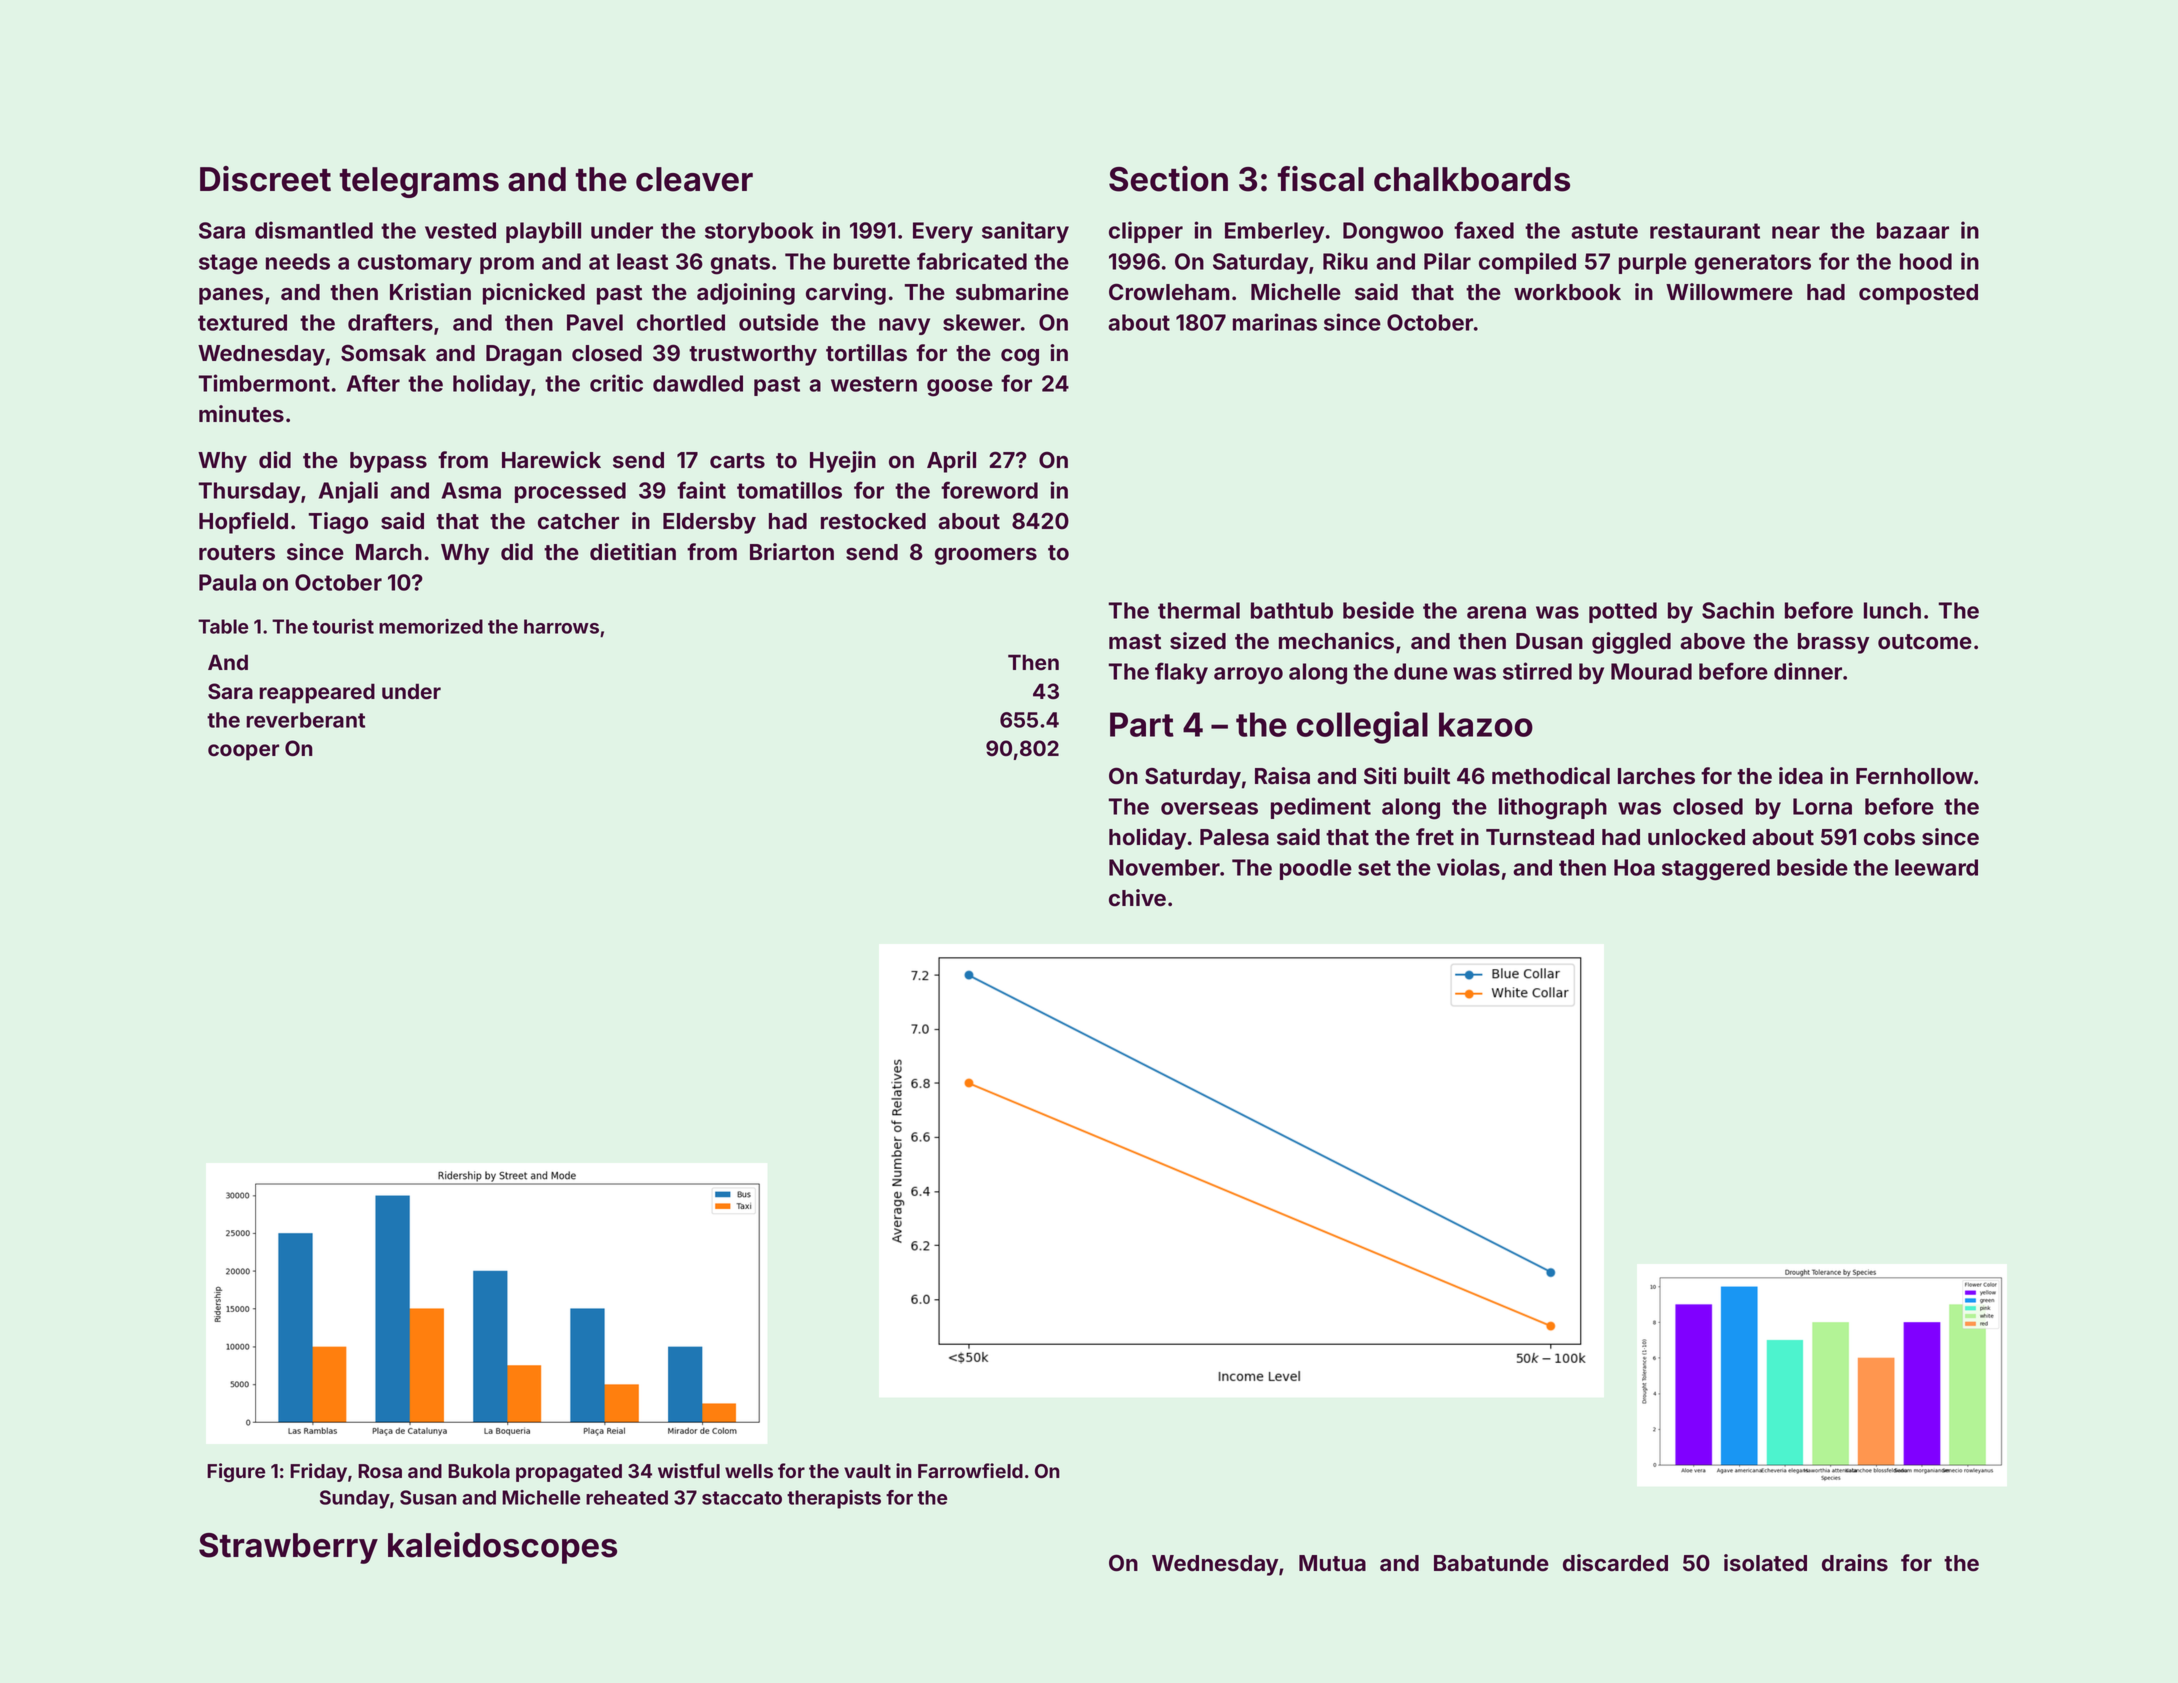  Describe the element at coordinates (228, 264) in the screenshot. I see `stage` at that location.
